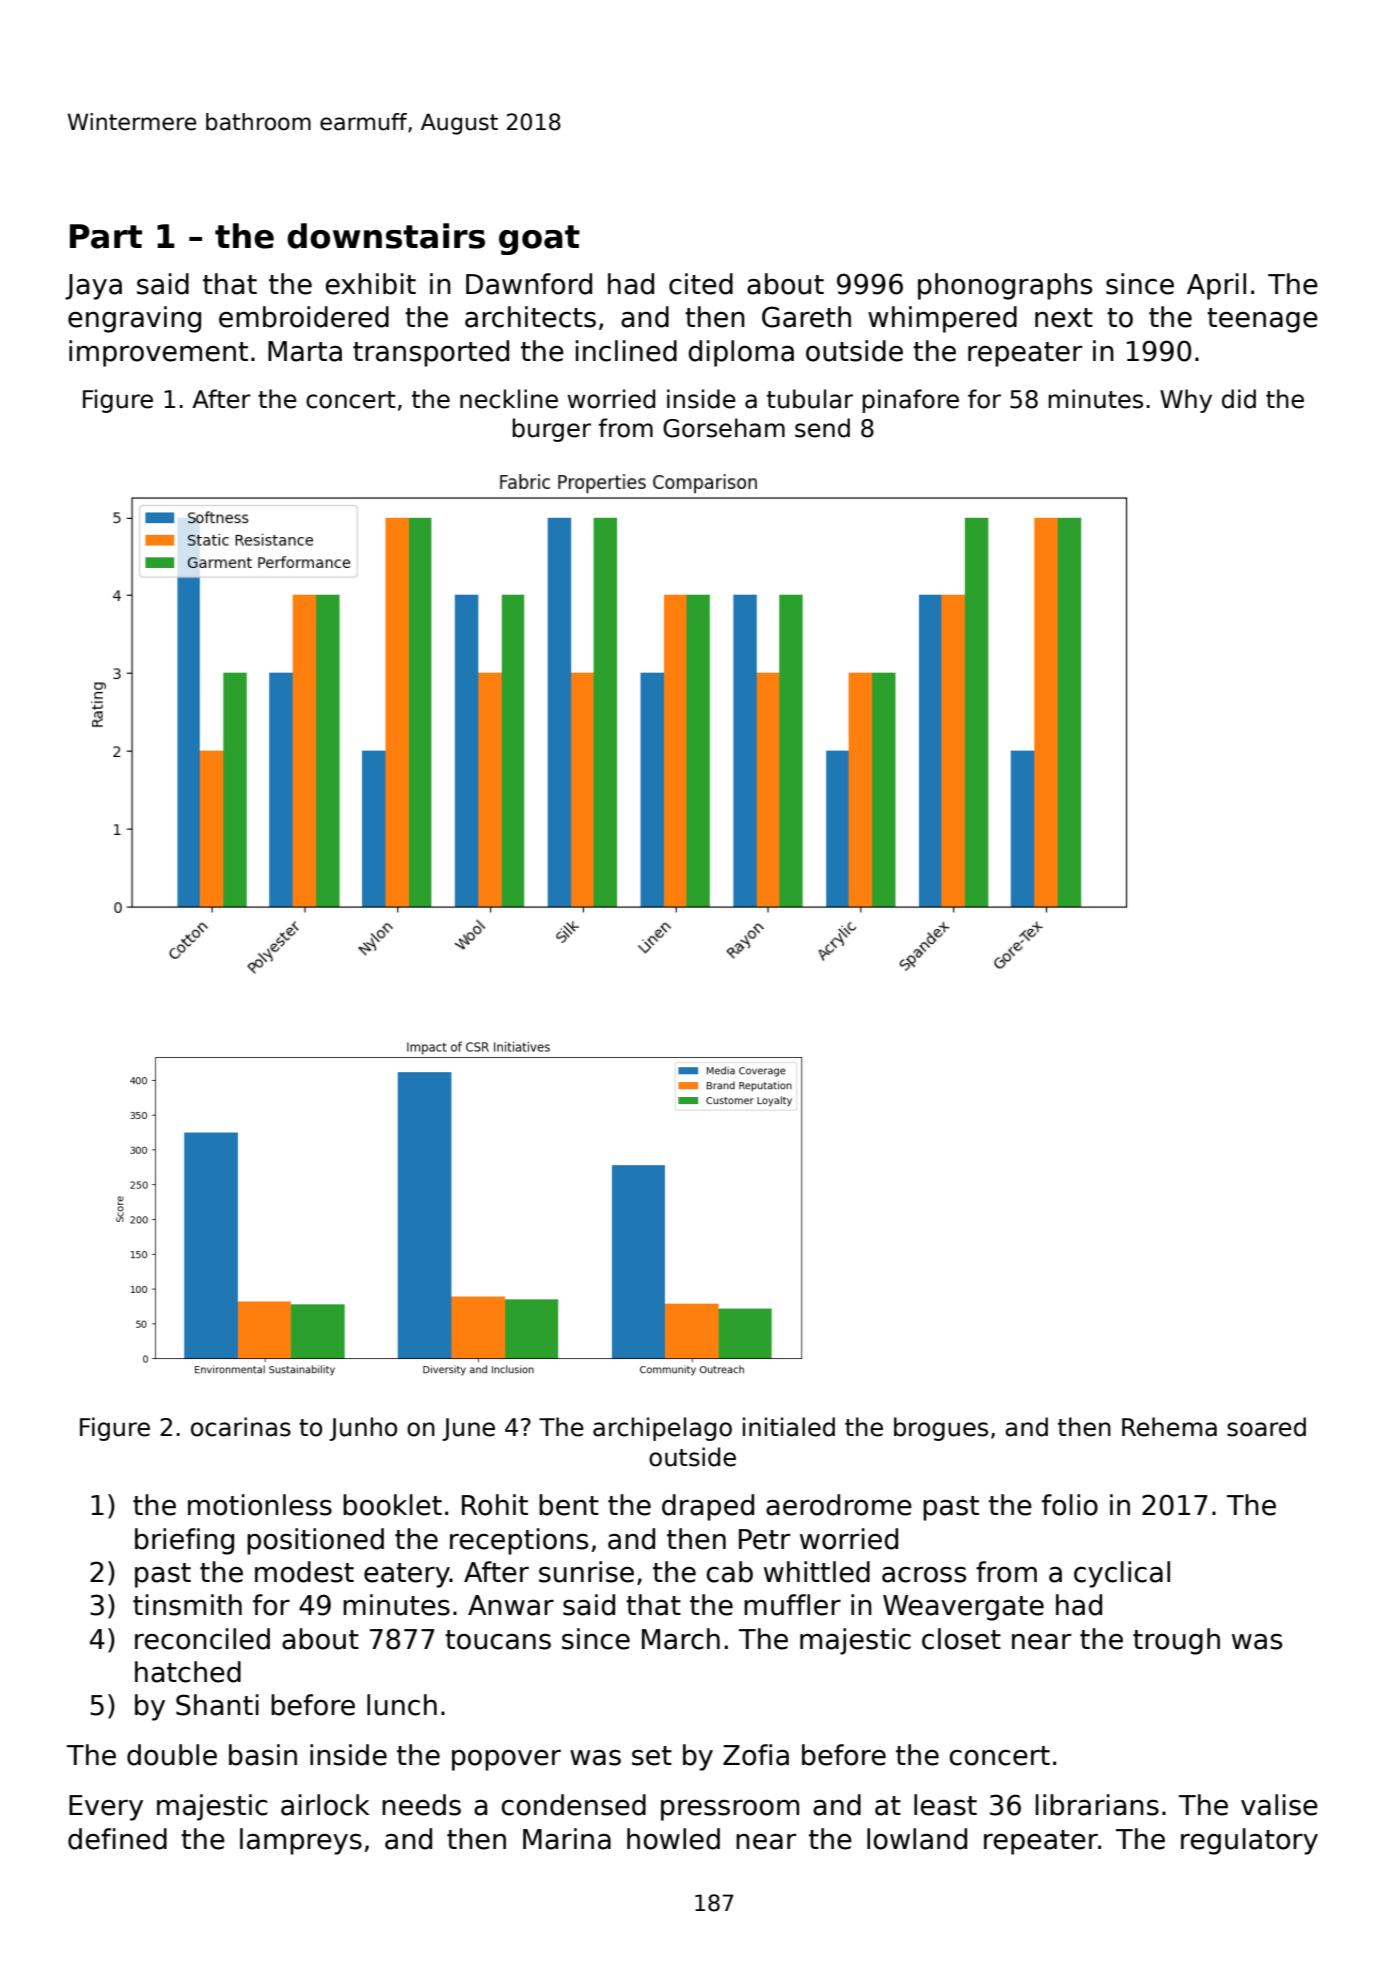 Image resolution: width=1386 pixels, height=1969 pixels. I want to click on send, so click(822, 428).
